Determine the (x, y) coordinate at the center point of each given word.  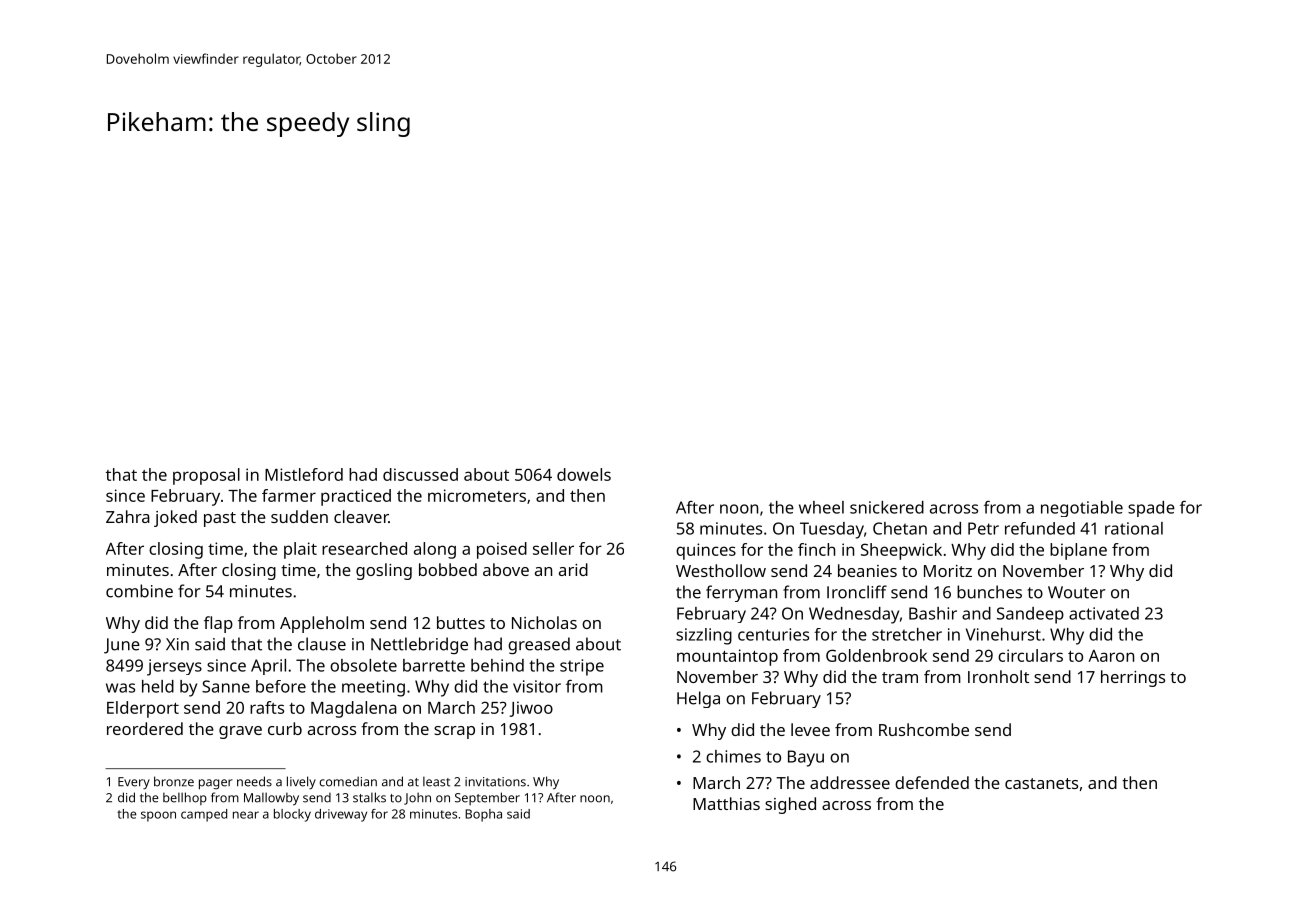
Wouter (1077, 592)
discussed (420, 474)
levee (810, 729)
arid (573, 569)
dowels (584, 474)
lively (301, 783)
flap (218, 624)
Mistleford (304, 474)
